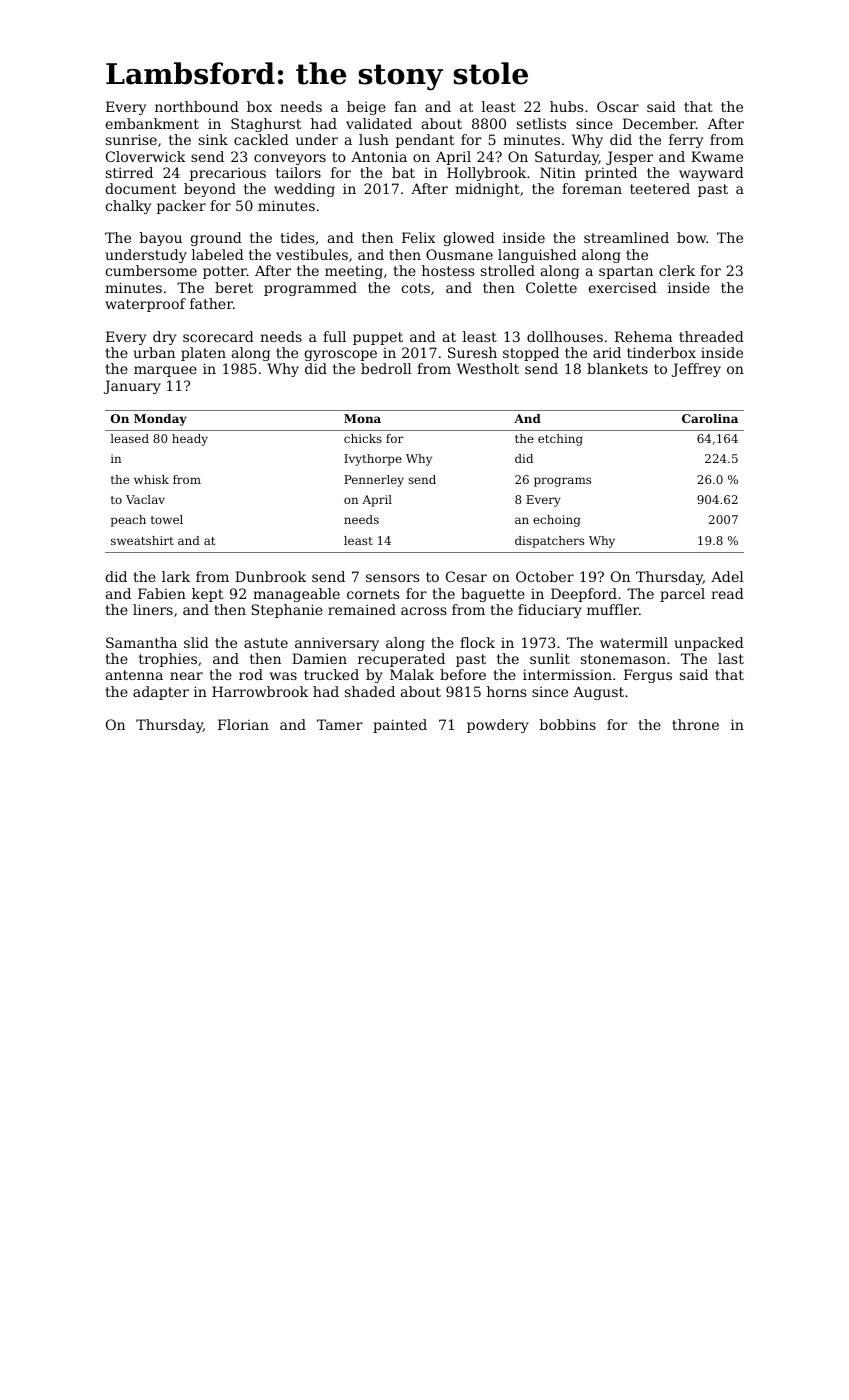 This screenshot has width=849, height=1400. I want to click on Westholt, so click(488, 368).
